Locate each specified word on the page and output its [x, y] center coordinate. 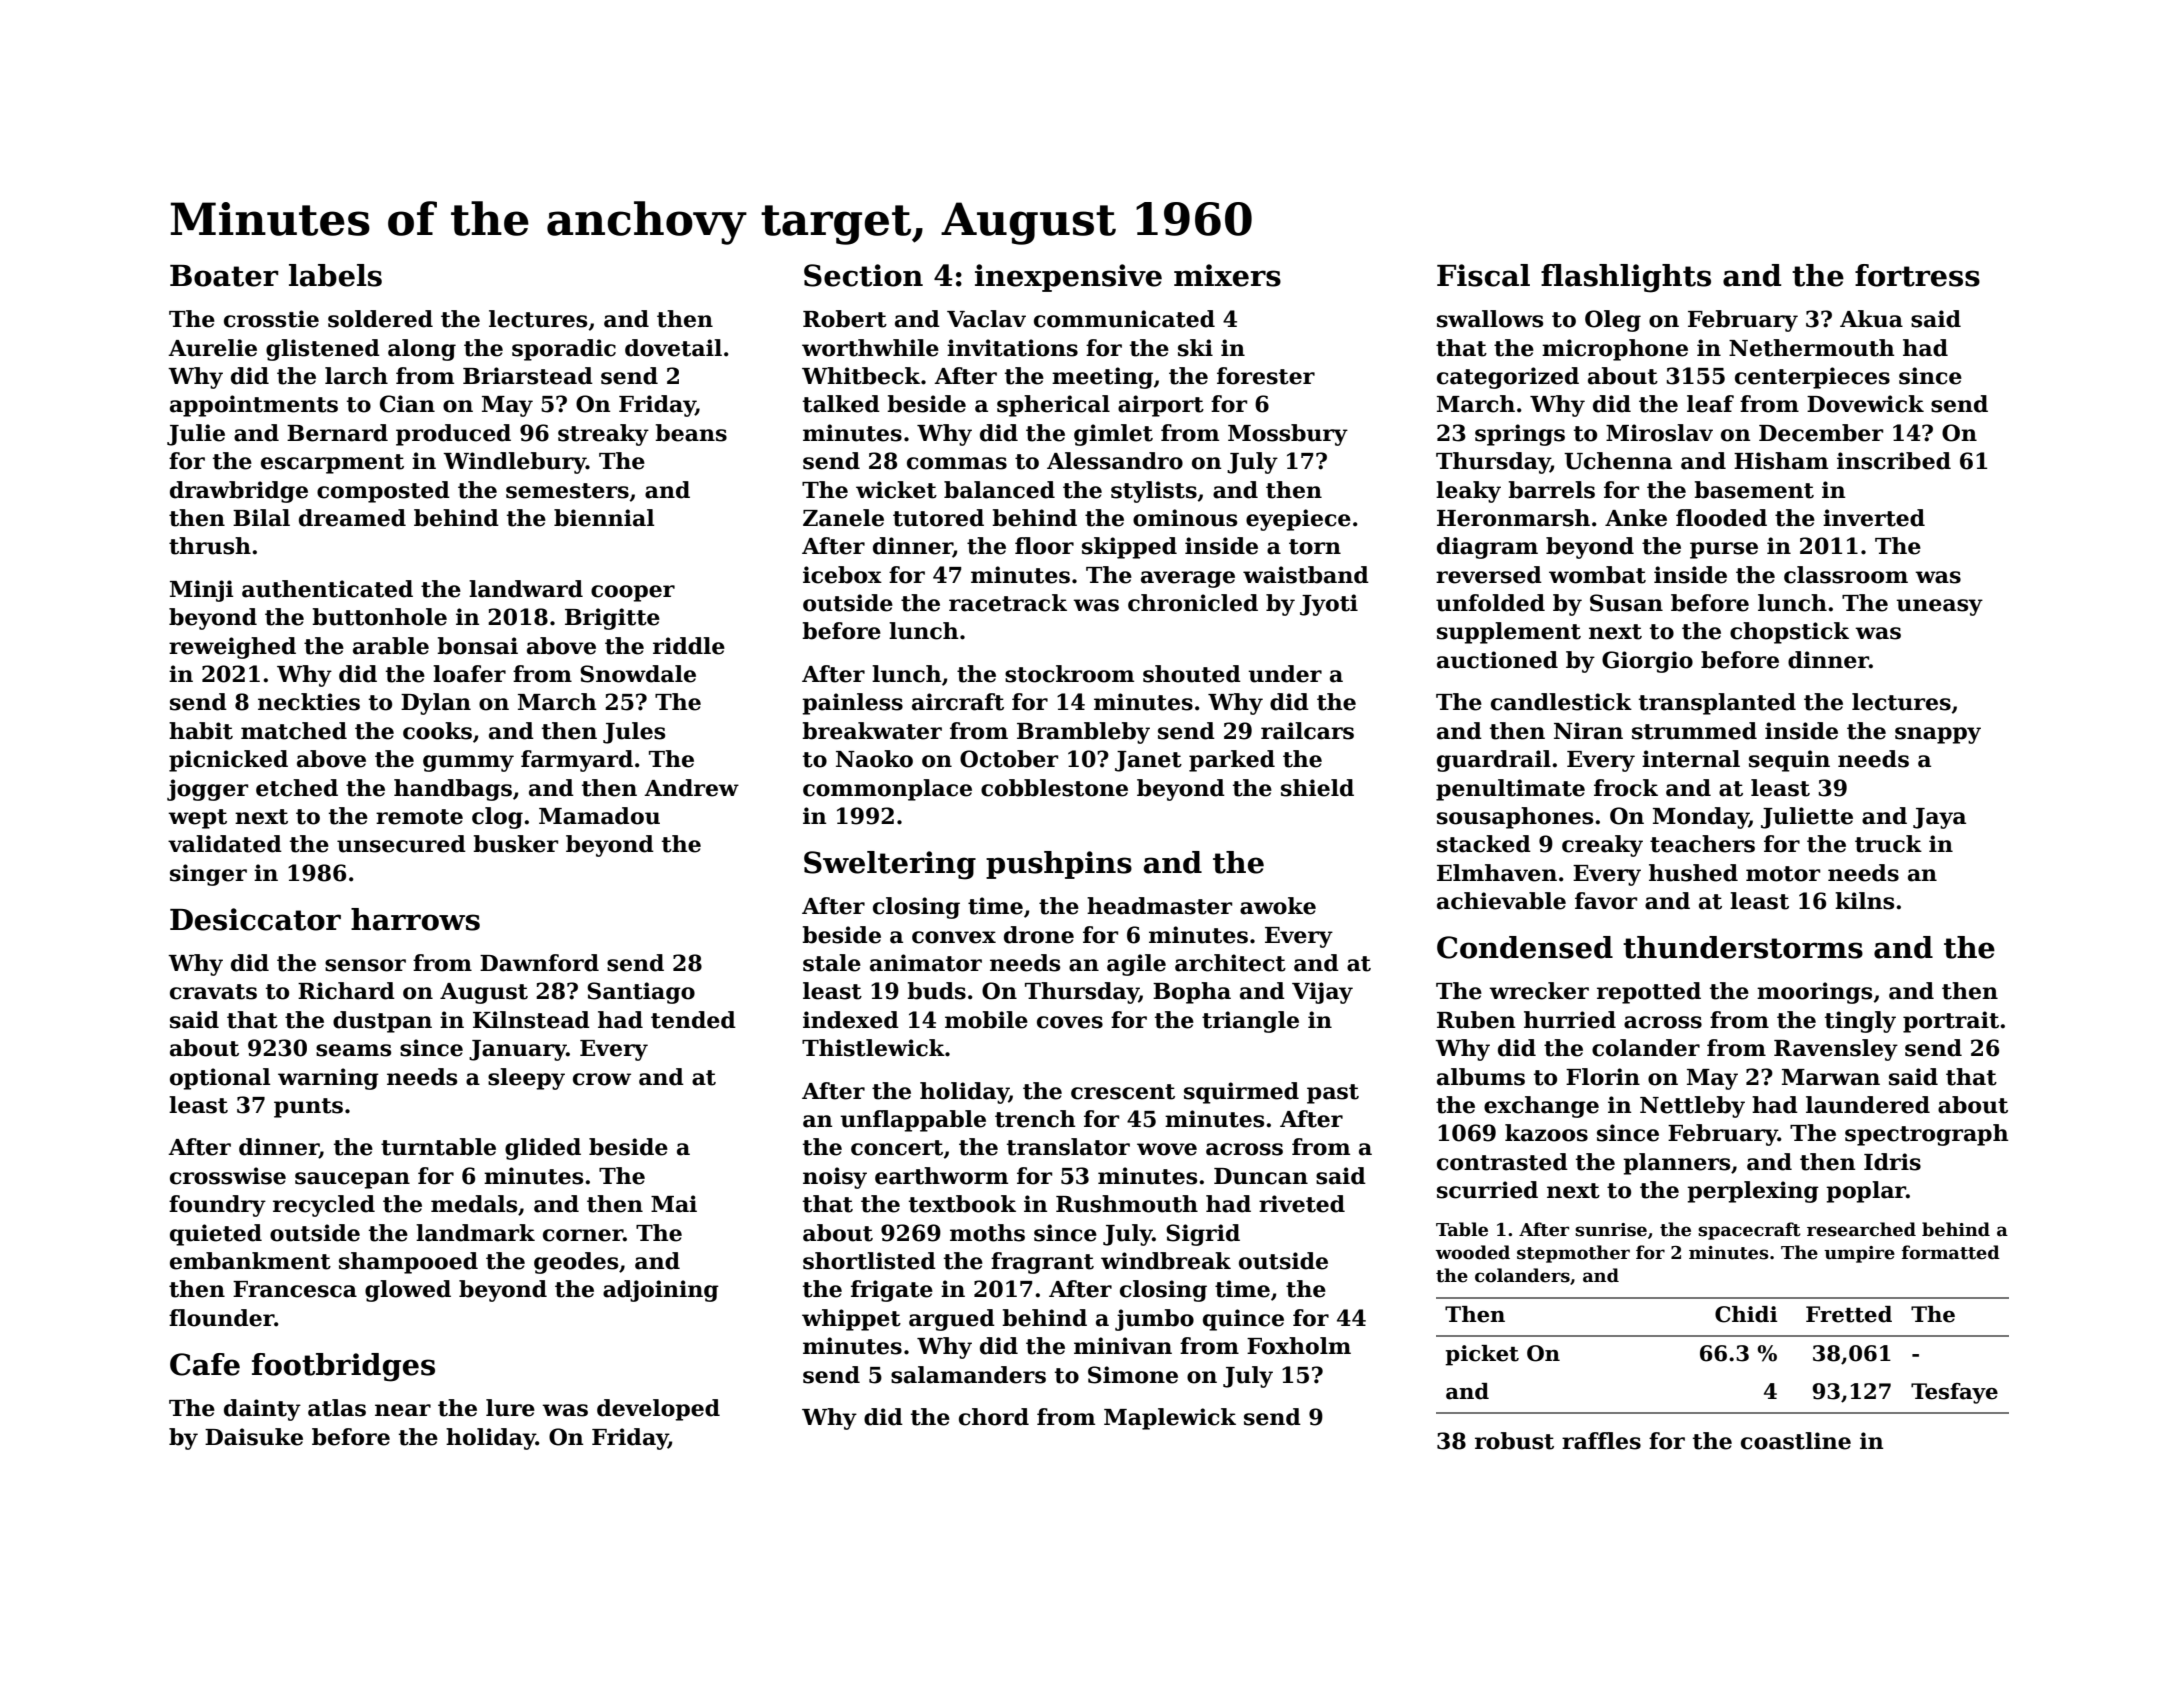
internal [1691, 759]
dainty [262, 1410]
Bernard [337, 433]
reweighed [232, 648]
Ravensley [1836, 1050]
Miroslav [1659, 433]
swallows [1490, 319]
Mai [674, 1204]
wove [1167, 1149]
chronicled [1193, 603]
